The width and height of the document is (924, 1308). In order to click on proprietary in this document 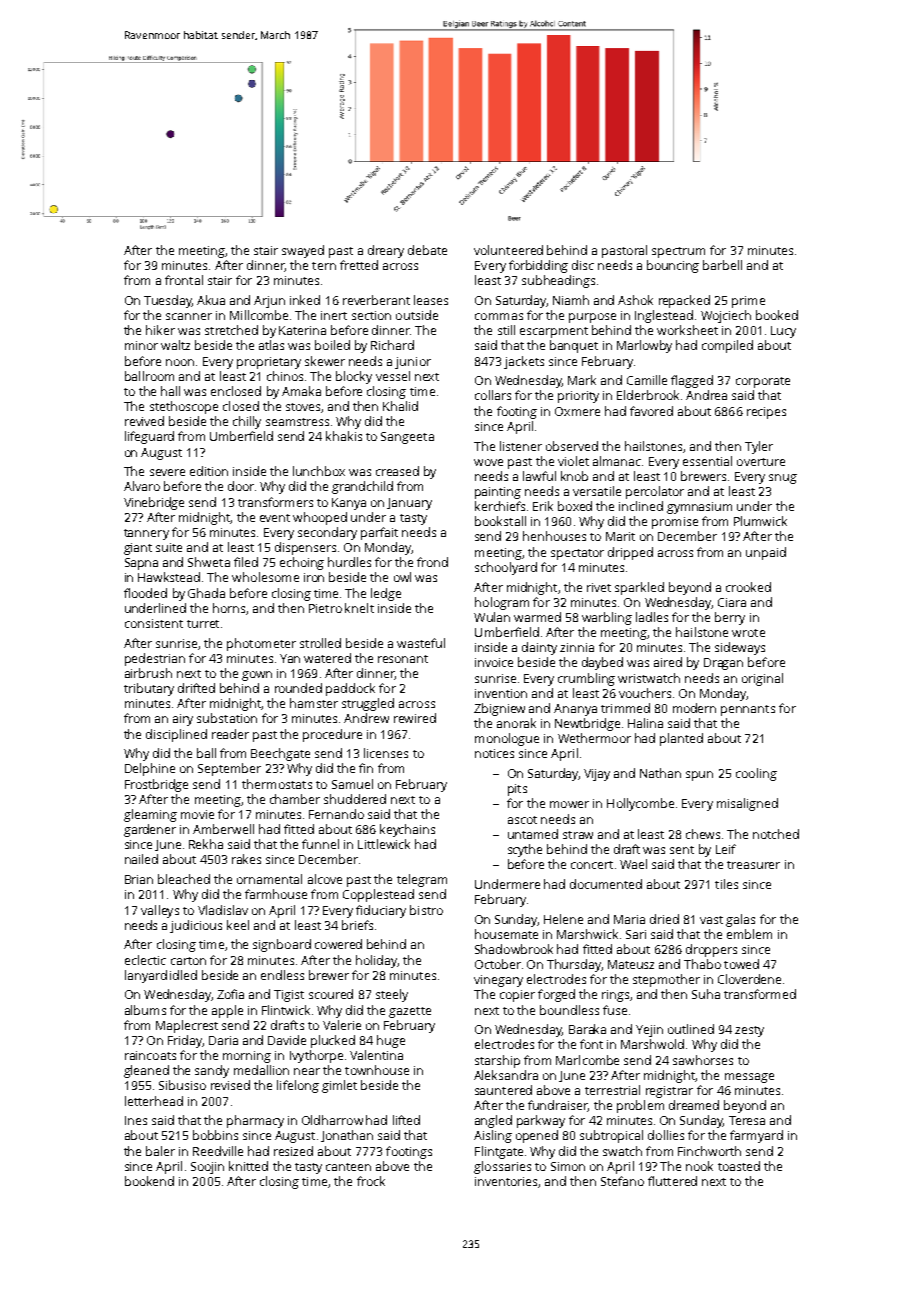, I will do `click(269, 363)`.
